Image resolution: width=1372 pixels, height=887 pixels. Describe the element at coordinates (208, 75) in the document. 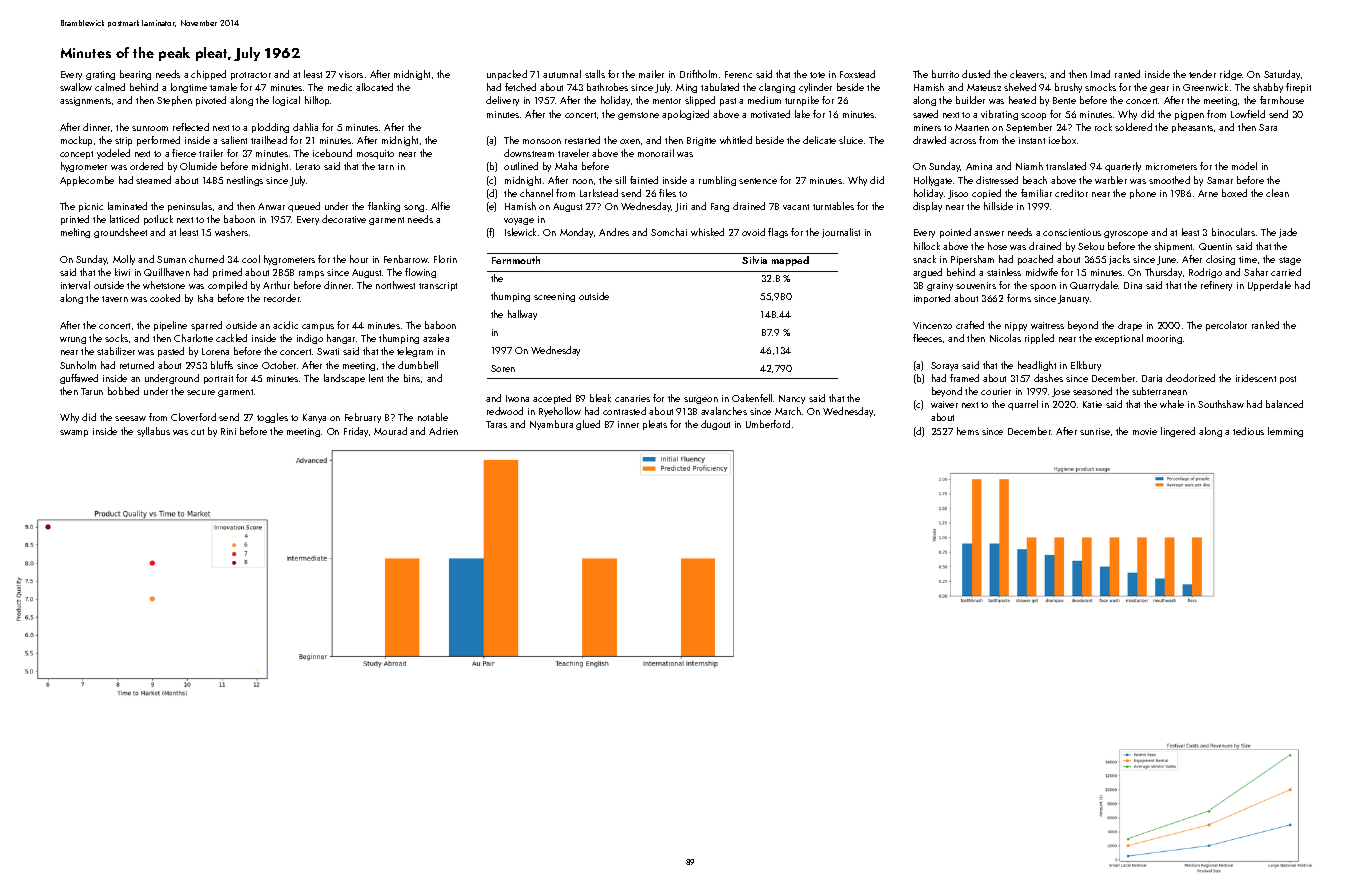

I see `chipped` at that location.
